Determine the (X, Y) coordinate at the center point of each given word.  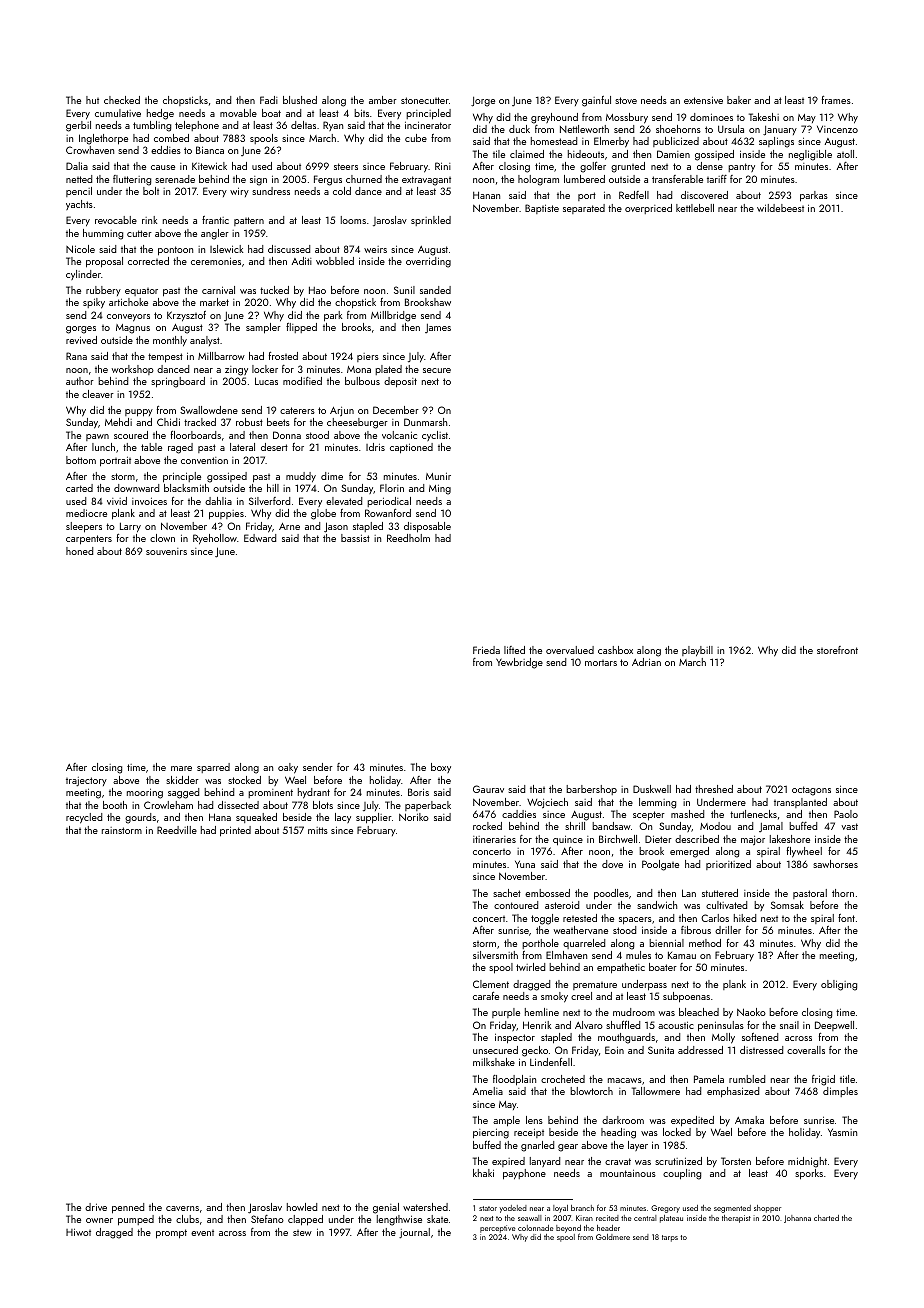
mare (181, 768)
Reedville (177, 830)
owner (99, 1220)
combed (171, 138)
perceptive (497, 1229)
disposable (427, 527)
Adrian (646, 662)
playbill (697, 651)
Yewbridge (519, 663)
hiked (745, 918)
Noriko (414, 817)
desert (274, 447)
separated (584, 209)
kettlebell (695, 208)
